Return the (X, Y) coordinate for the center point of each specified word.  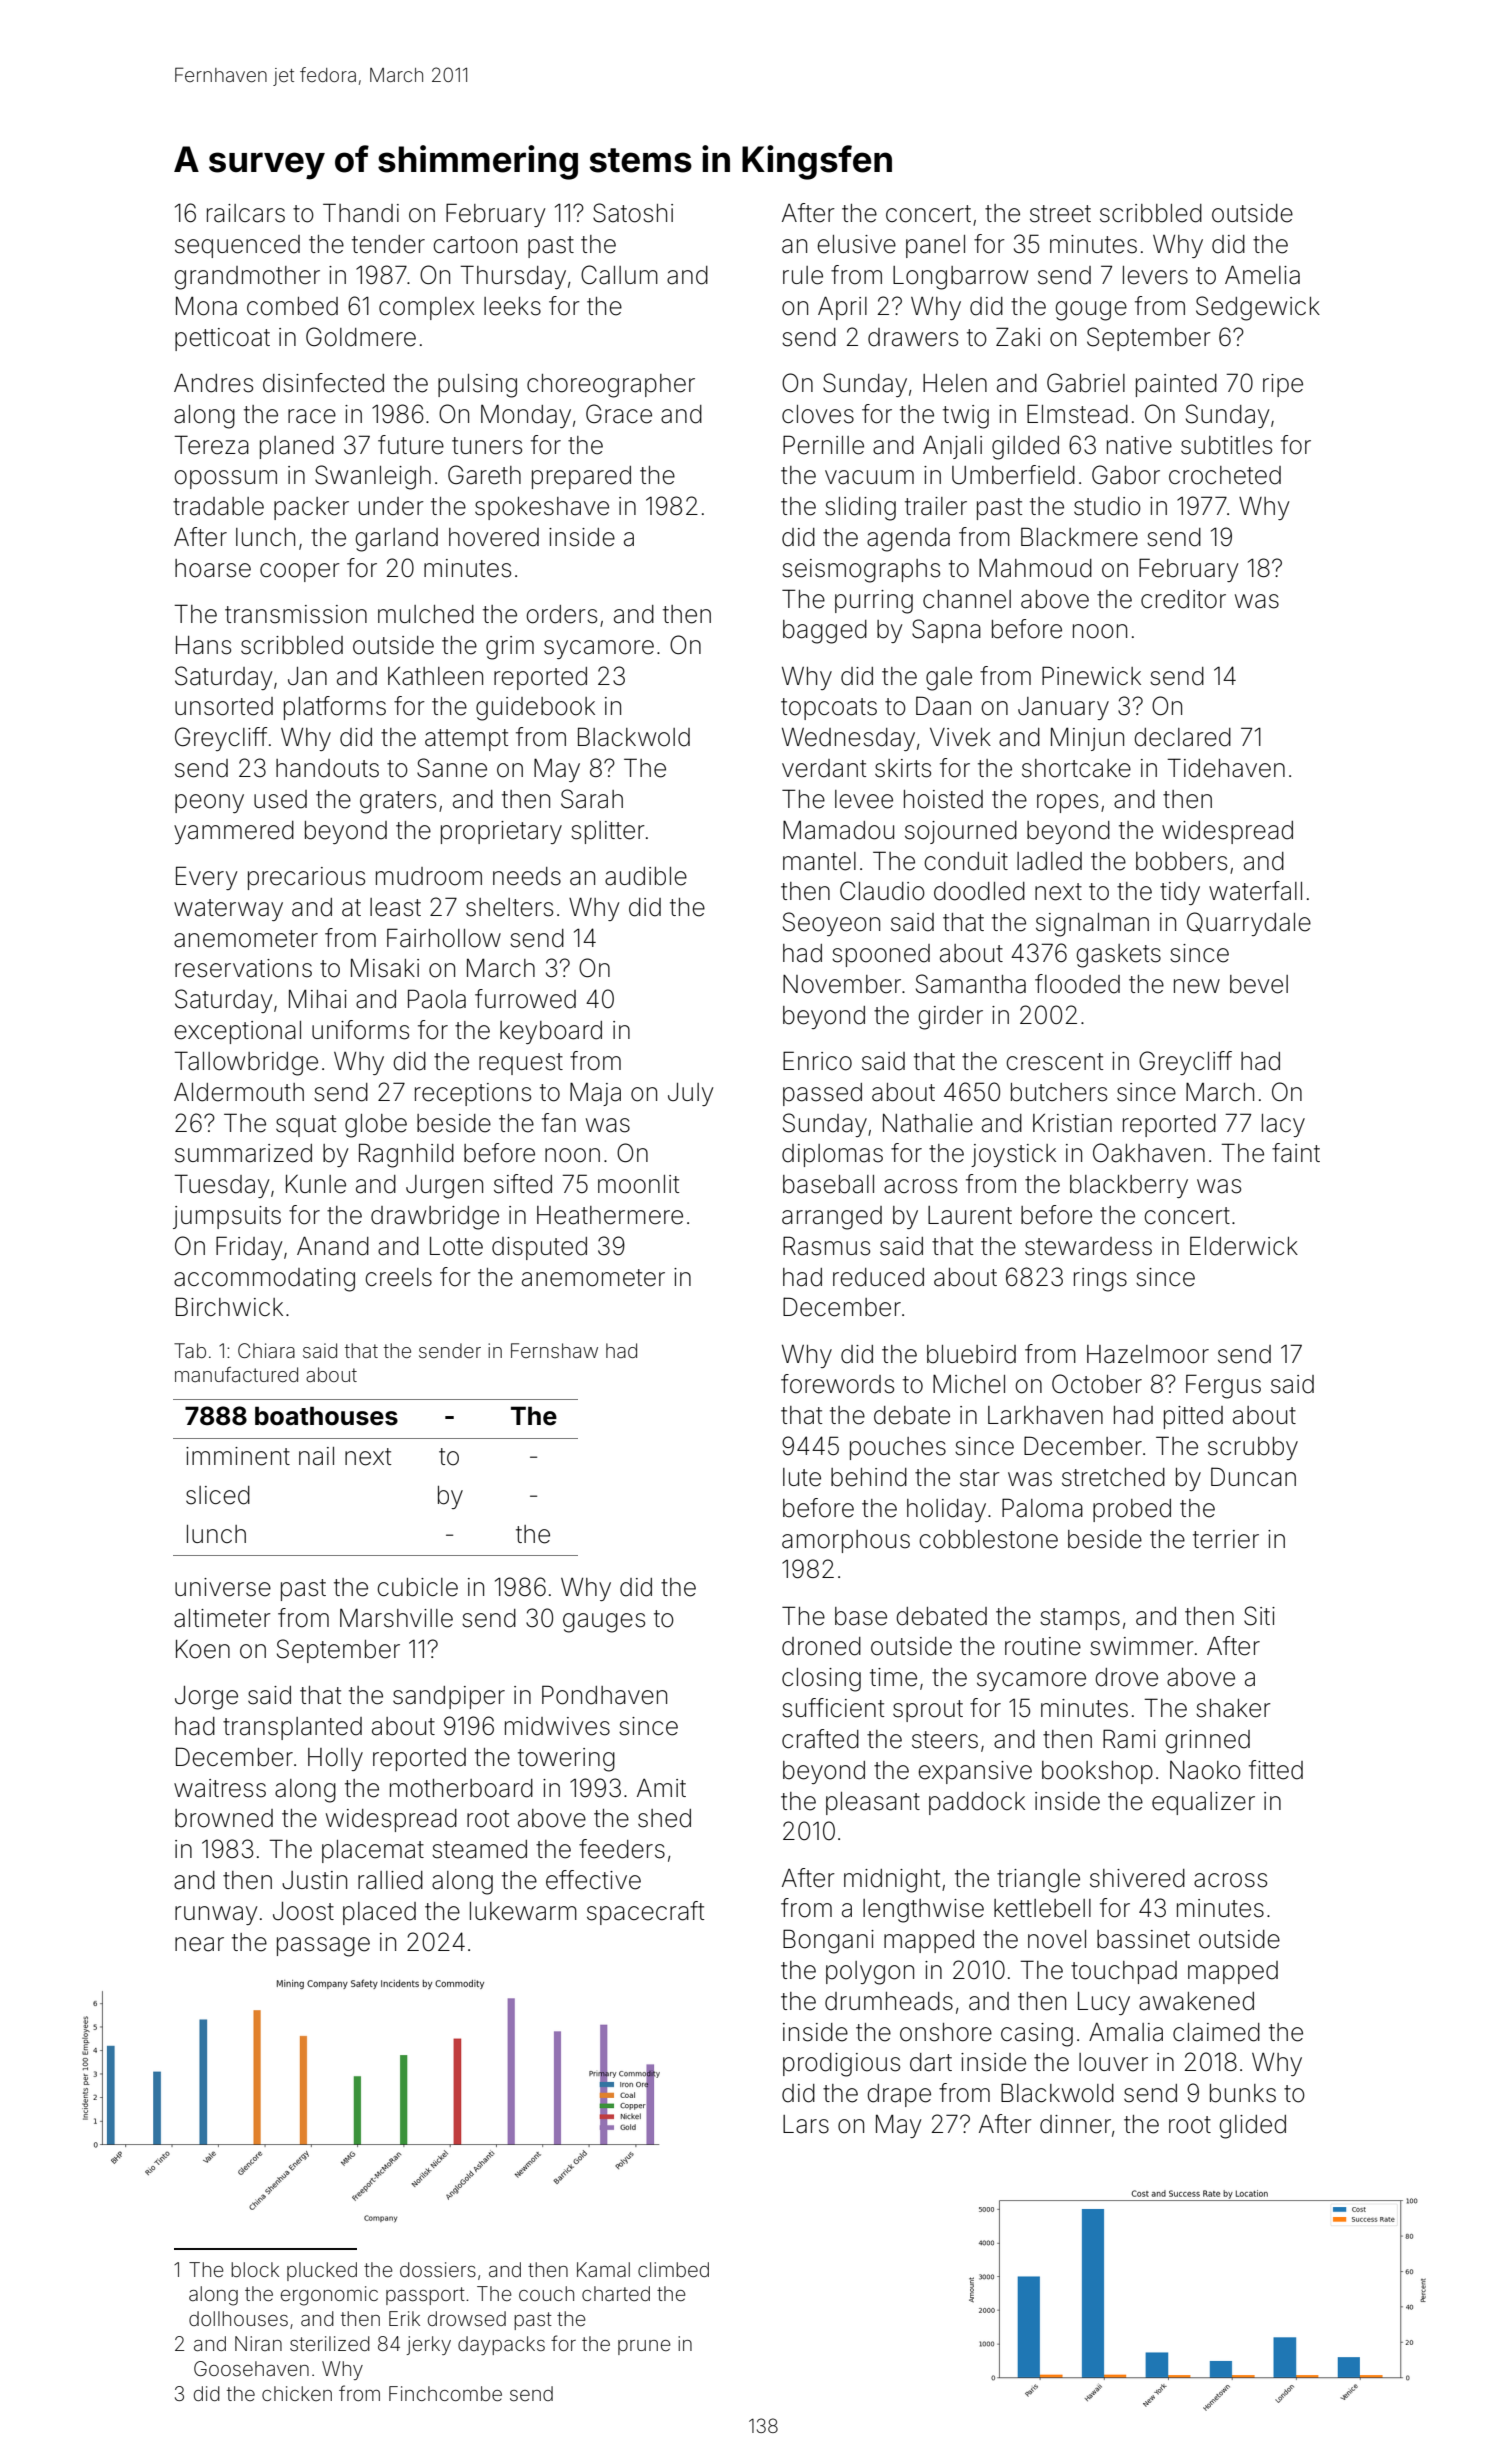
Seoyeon (831, 924)
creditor (1183, 599)
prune (644, 2347)
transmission (296, 614)
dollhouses (238, 2318)
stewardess (1088, 1246)
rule (803, 275)
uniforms (360, 1030)
